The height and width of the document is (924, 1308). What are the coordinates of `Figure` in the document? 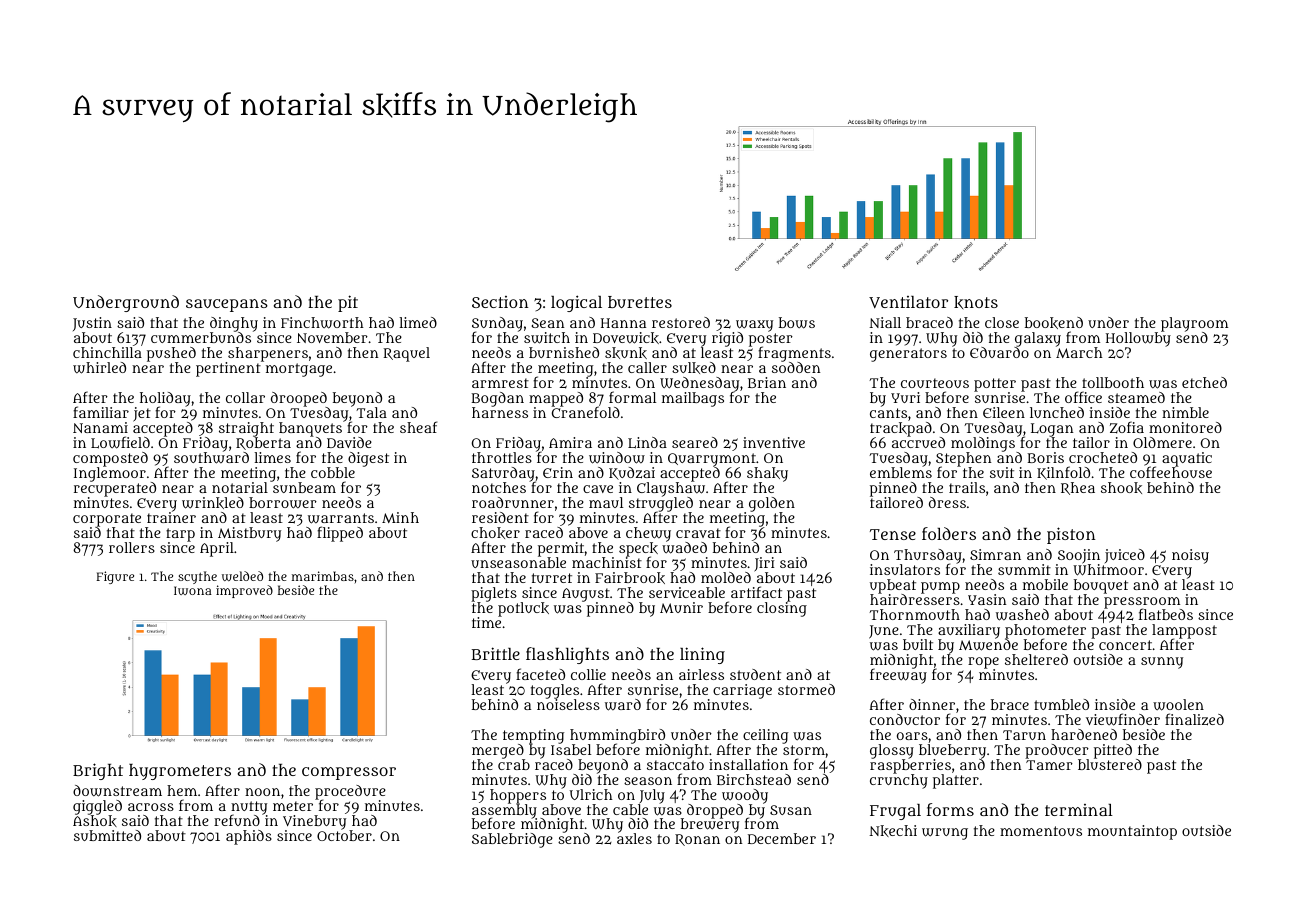 It's located at (115, 577).
